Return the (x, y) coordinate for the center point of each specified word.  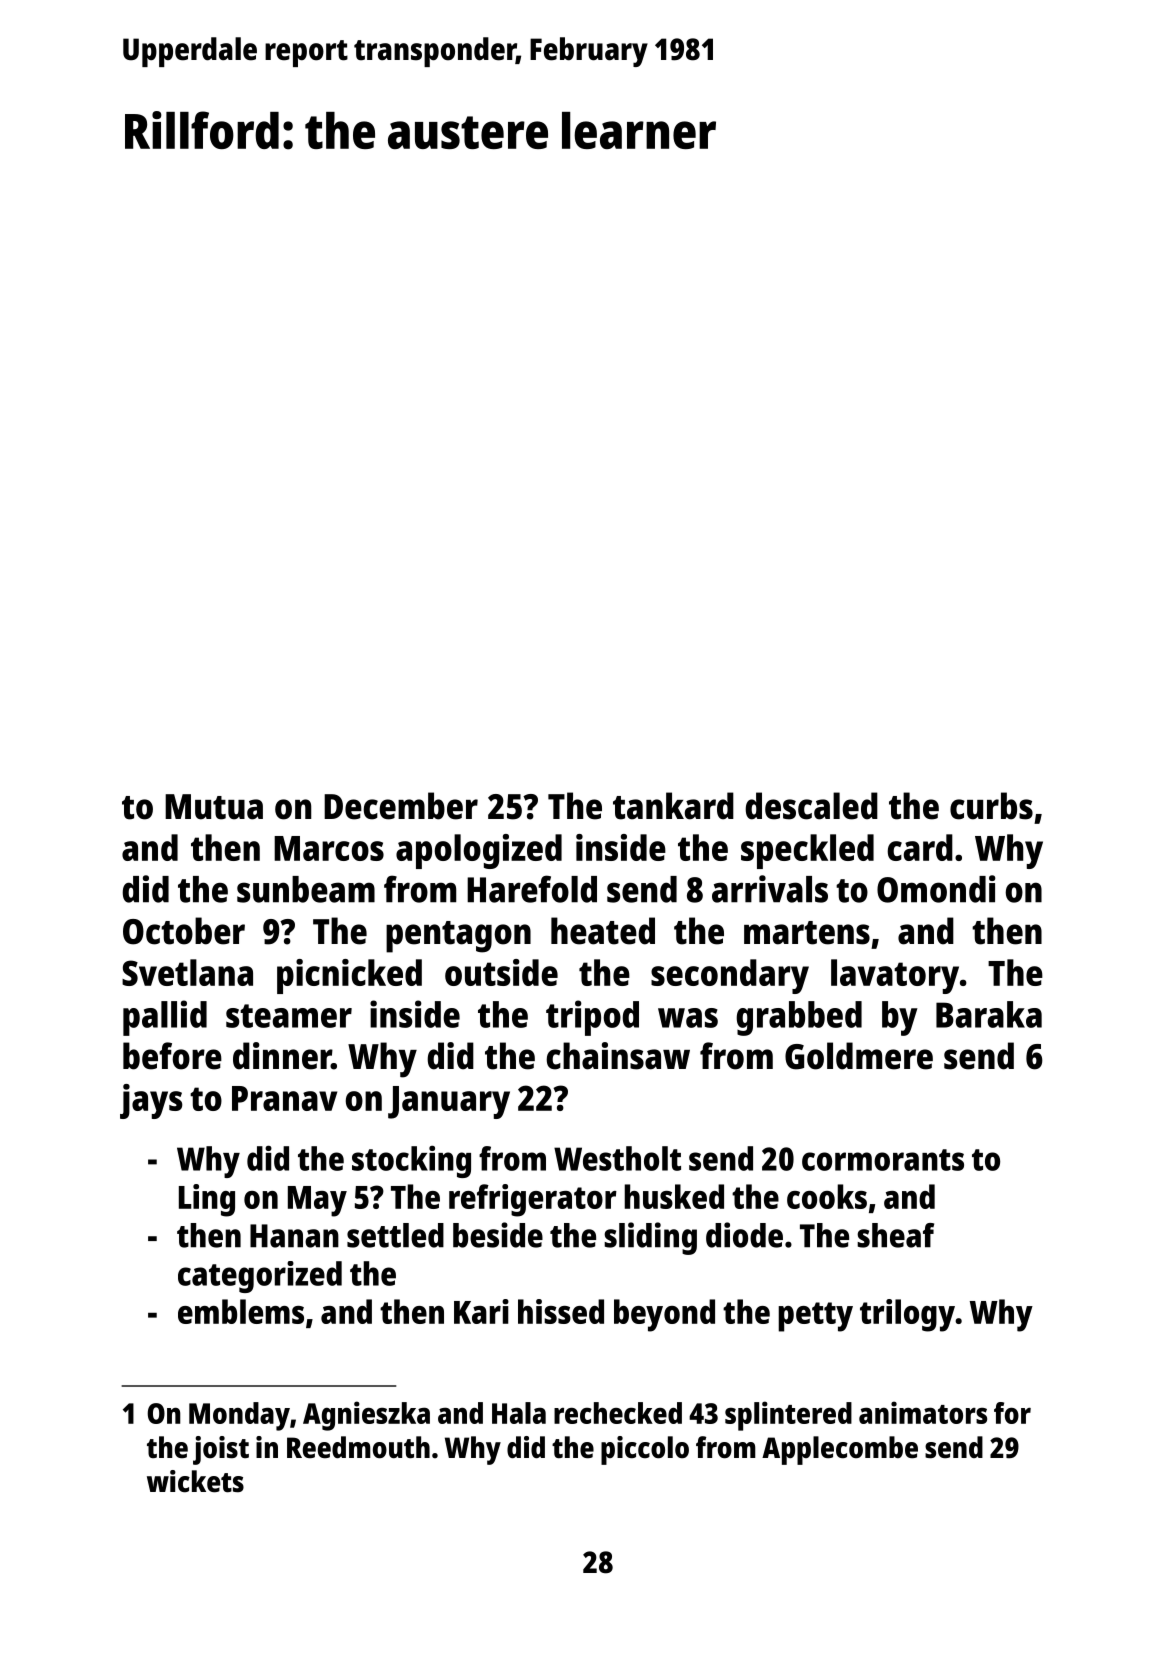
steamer (289, 1016)
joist (221, 1450)
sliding (650, 1238)
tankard (673, 806)
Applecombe (840, 1450)
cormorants (883, 1160)
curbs (991, 806)
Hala (519, 1413)
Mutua (214, 807)
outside (501, 972)
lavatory (895, 976)
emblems (241, 1311)
